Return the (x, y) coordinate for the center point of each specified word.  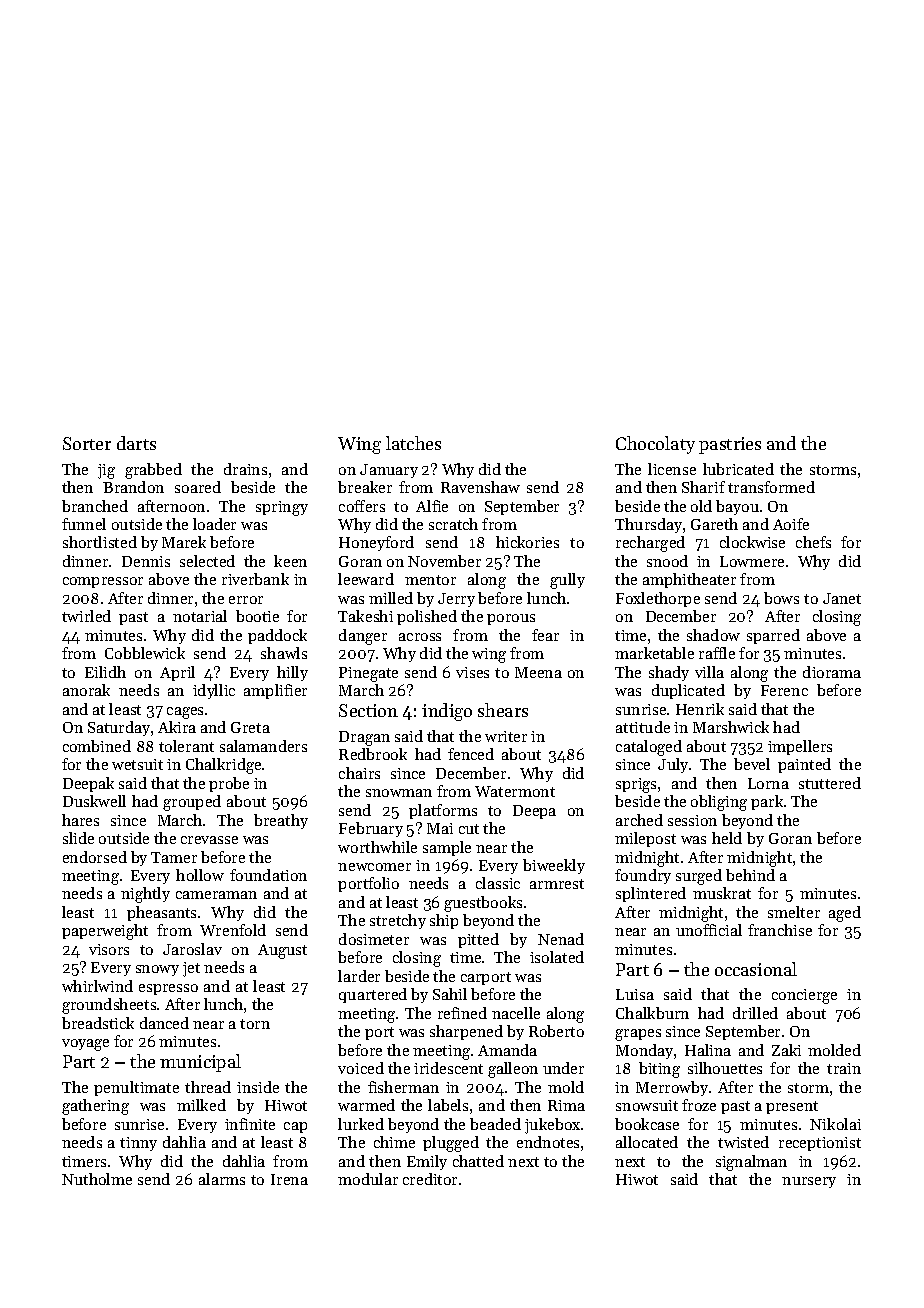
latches (413, 443)
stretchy (398, 921)
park (767, 802)
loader (214, 524)
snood (667, 561)
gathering (95, 1107)
